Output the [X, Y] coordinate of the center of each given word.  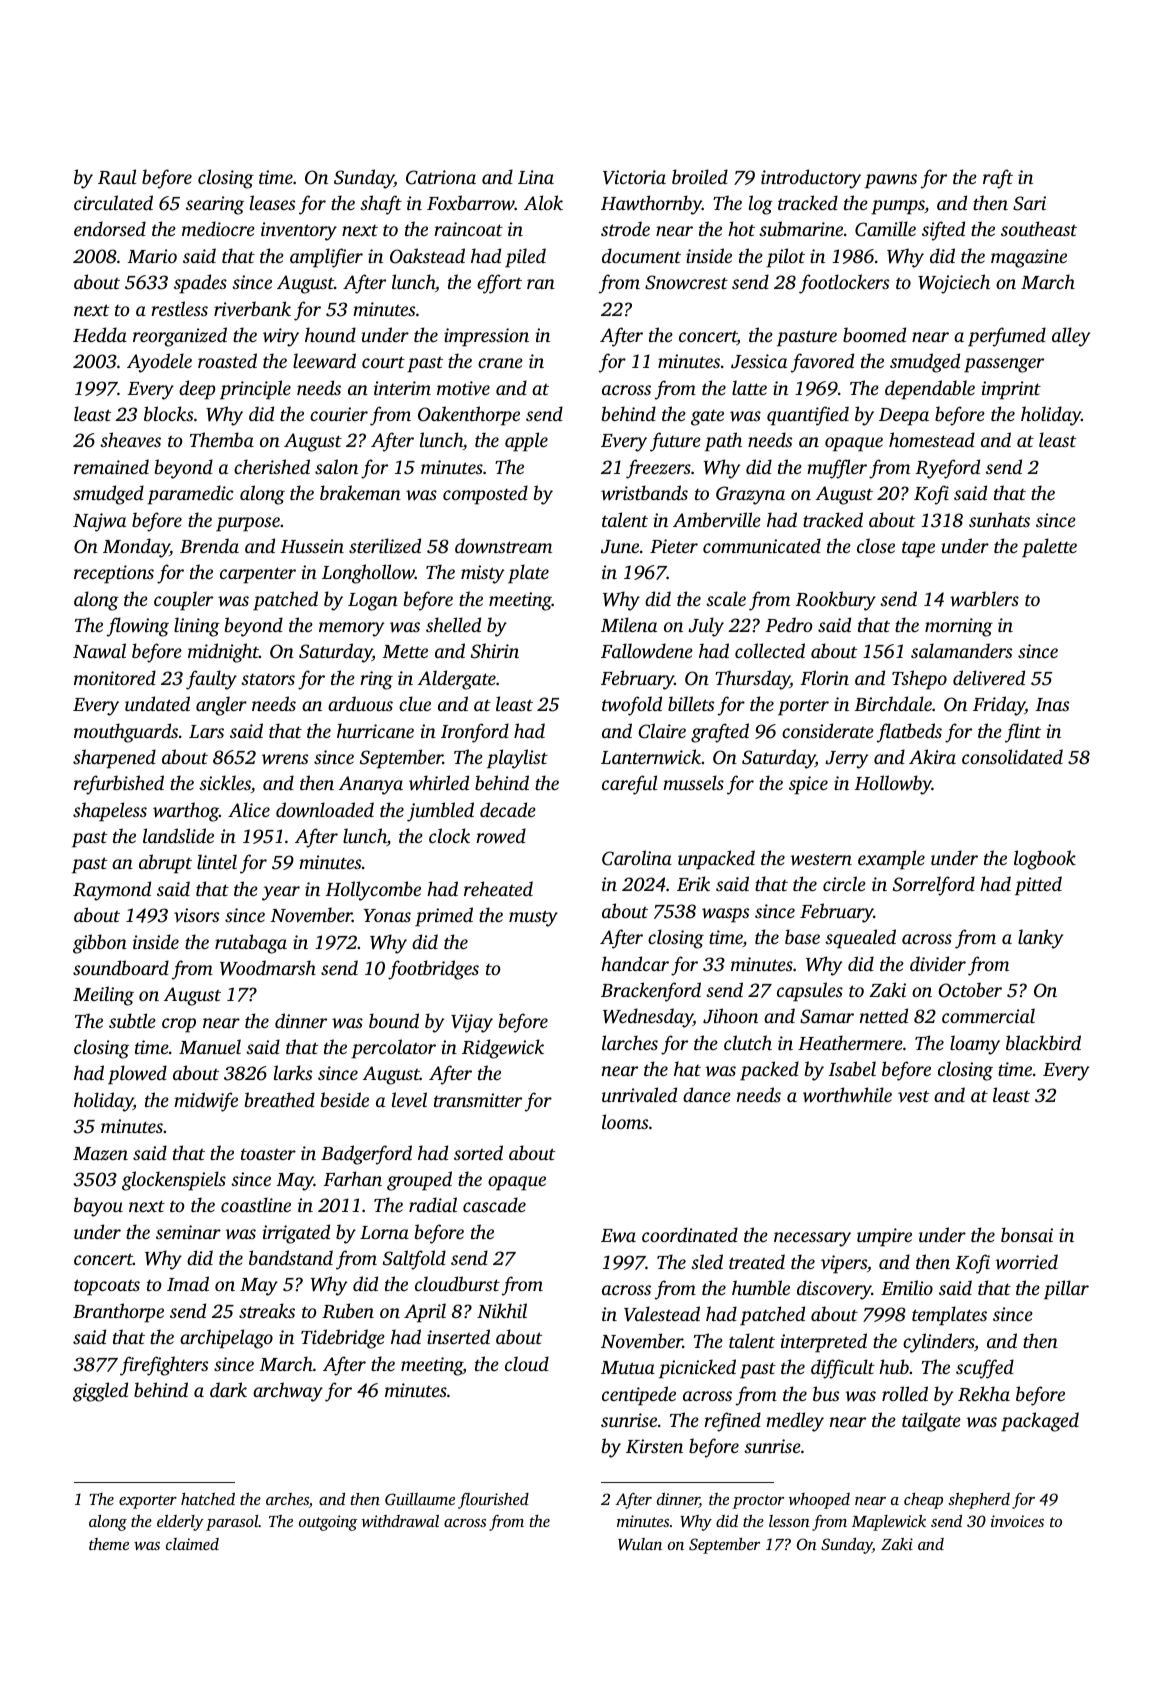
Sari [1029, 203]
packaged [1040, 1422]
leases [272, 202]
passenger [1004, 365]
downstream [503, 546]
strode [625, 228]
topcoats [107, 1287]
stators [268, 679]
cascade [494, 1204]
